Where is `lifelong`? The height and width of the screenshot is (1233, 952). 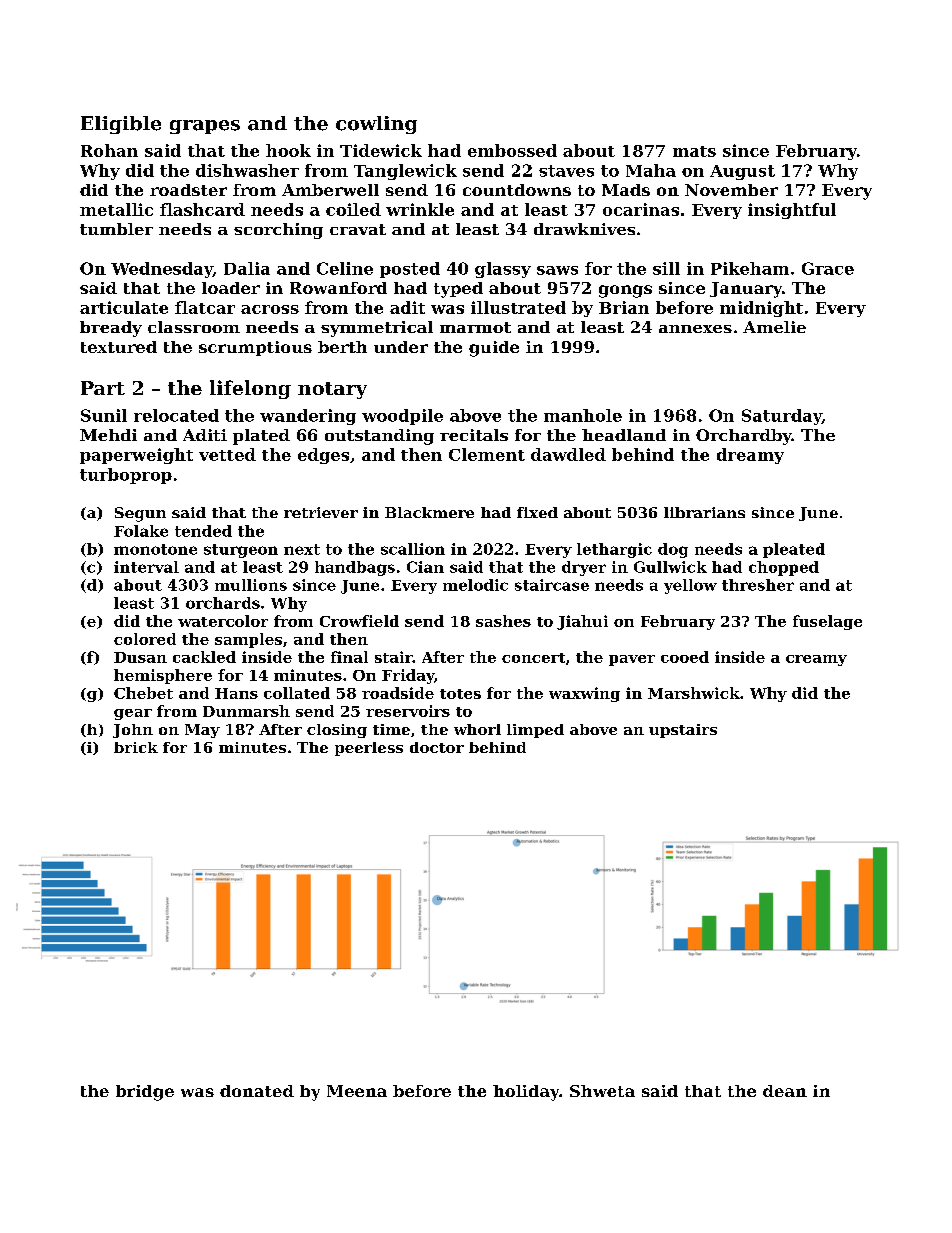 lifelong is located at coordinates (250, 389).
